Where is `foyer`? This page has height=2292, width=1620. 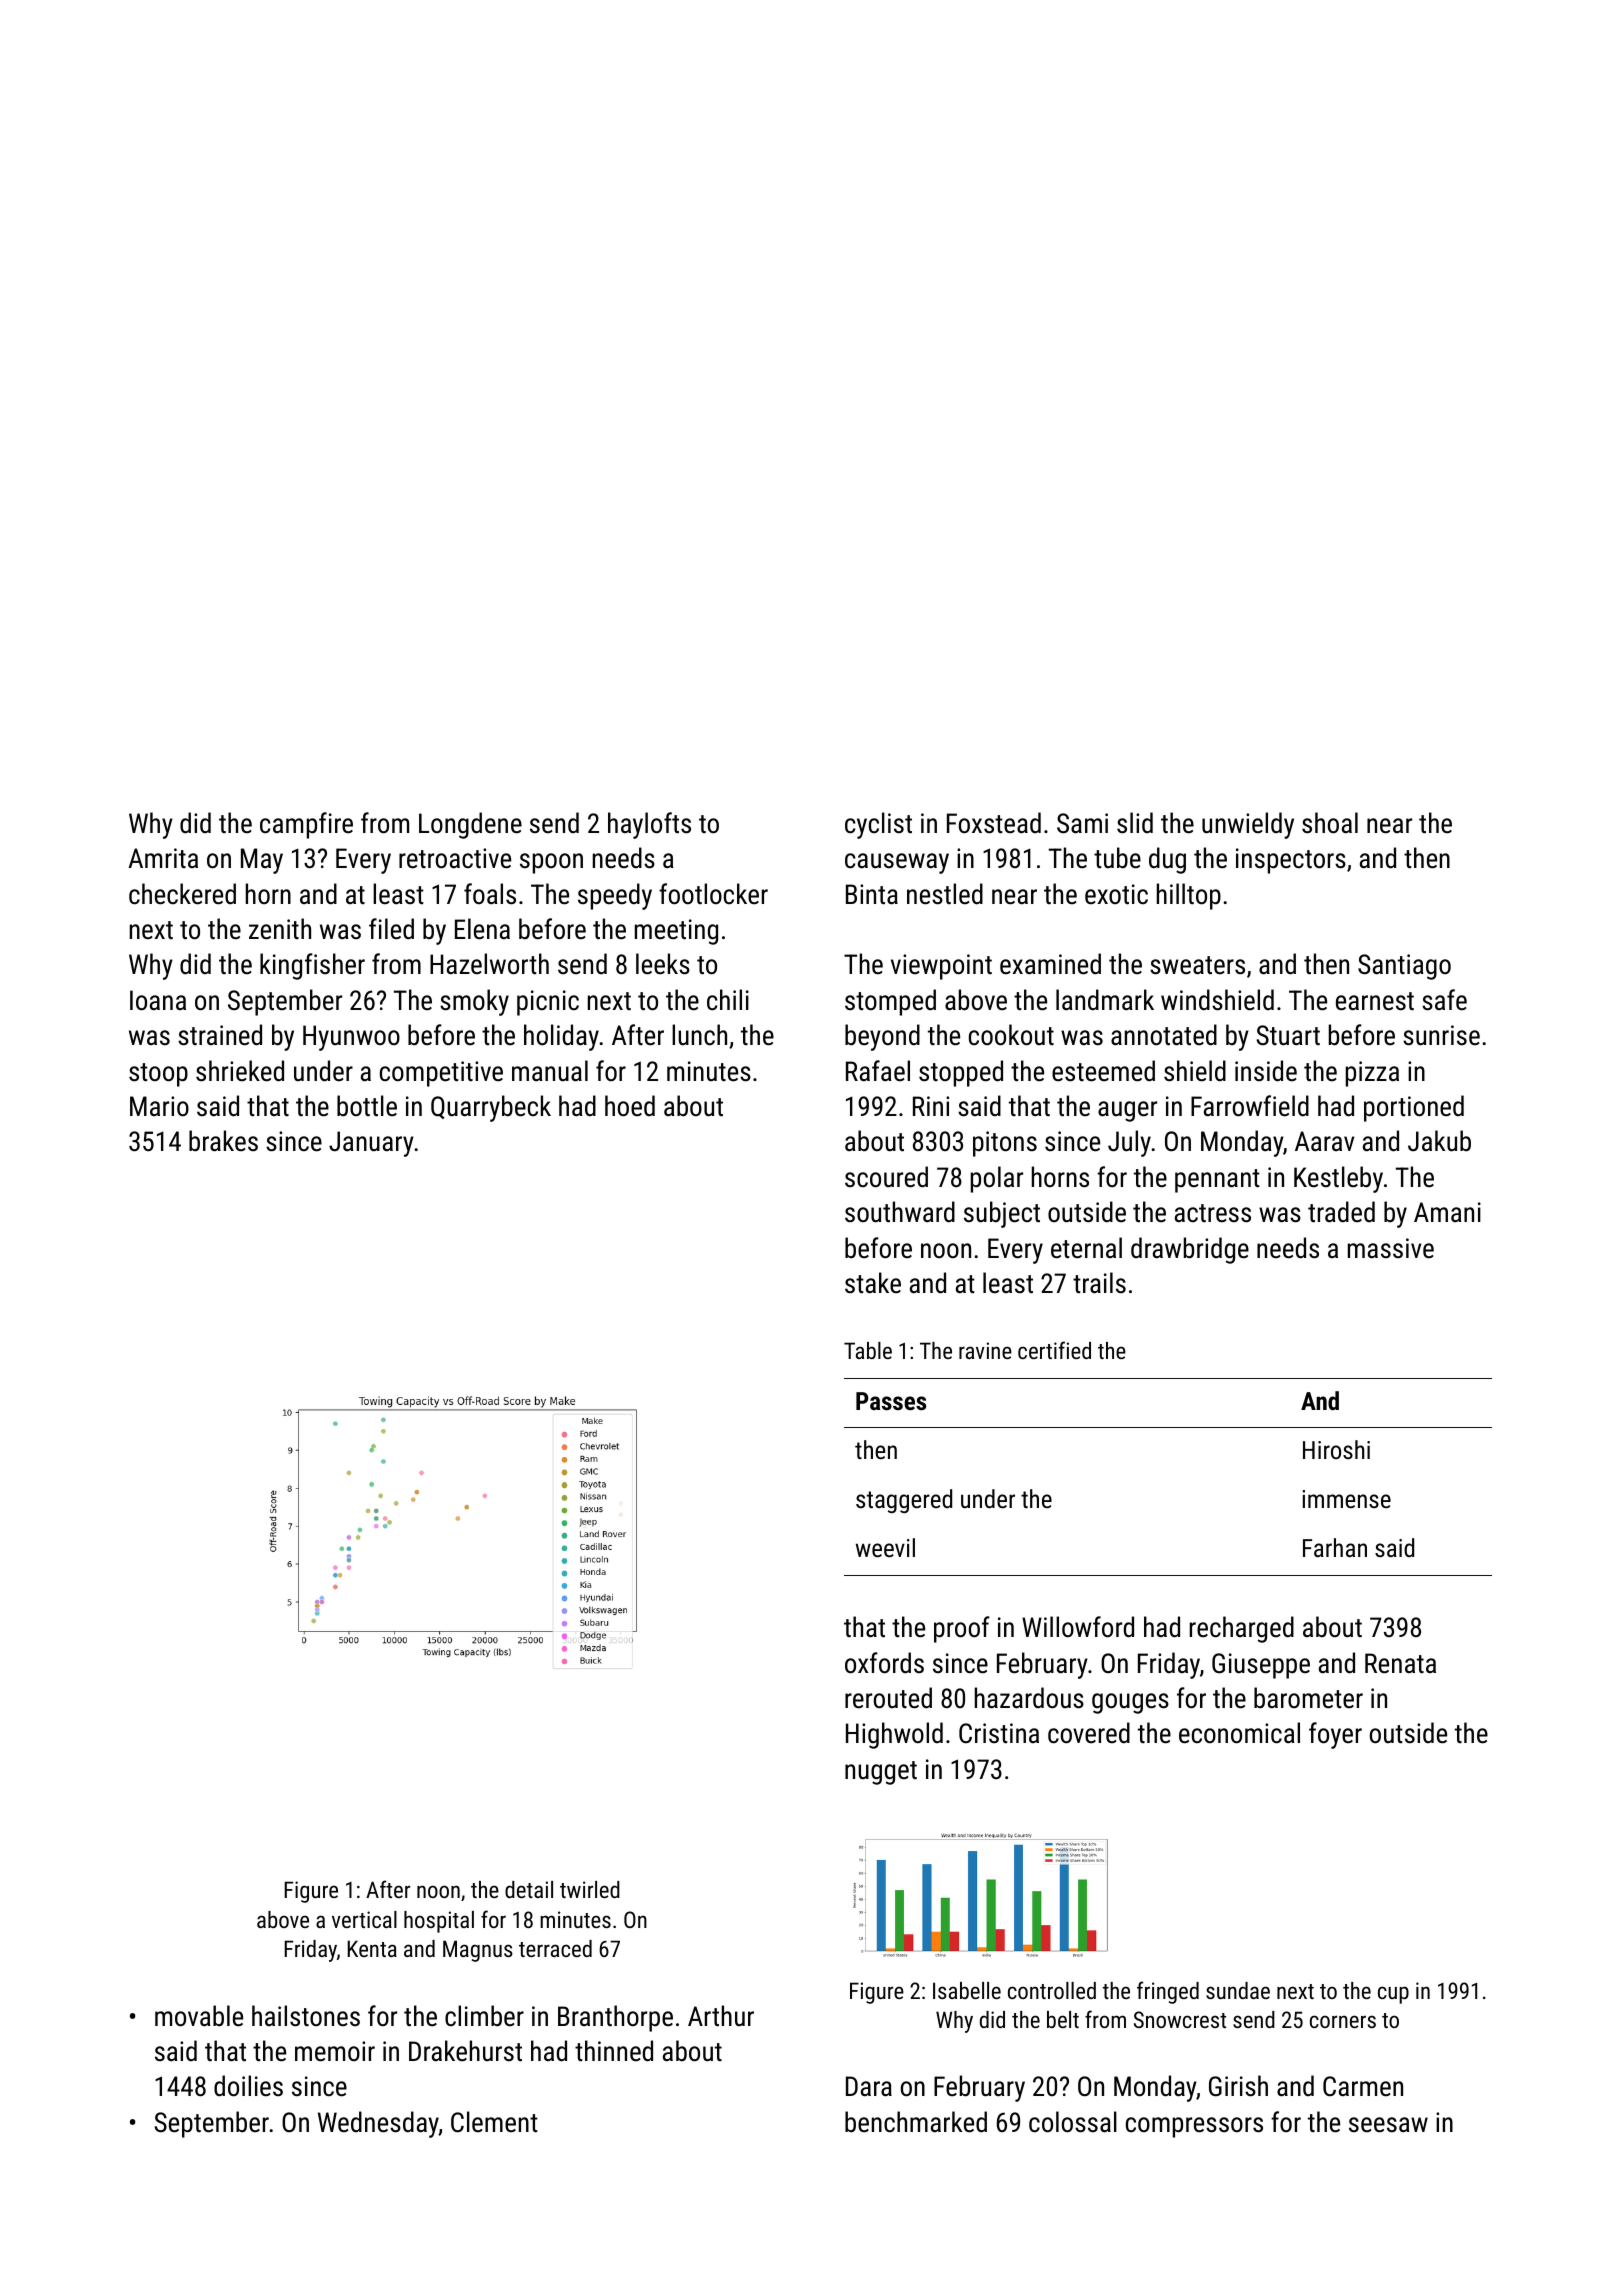 foyer is located at coordinates (1335, 1735).
